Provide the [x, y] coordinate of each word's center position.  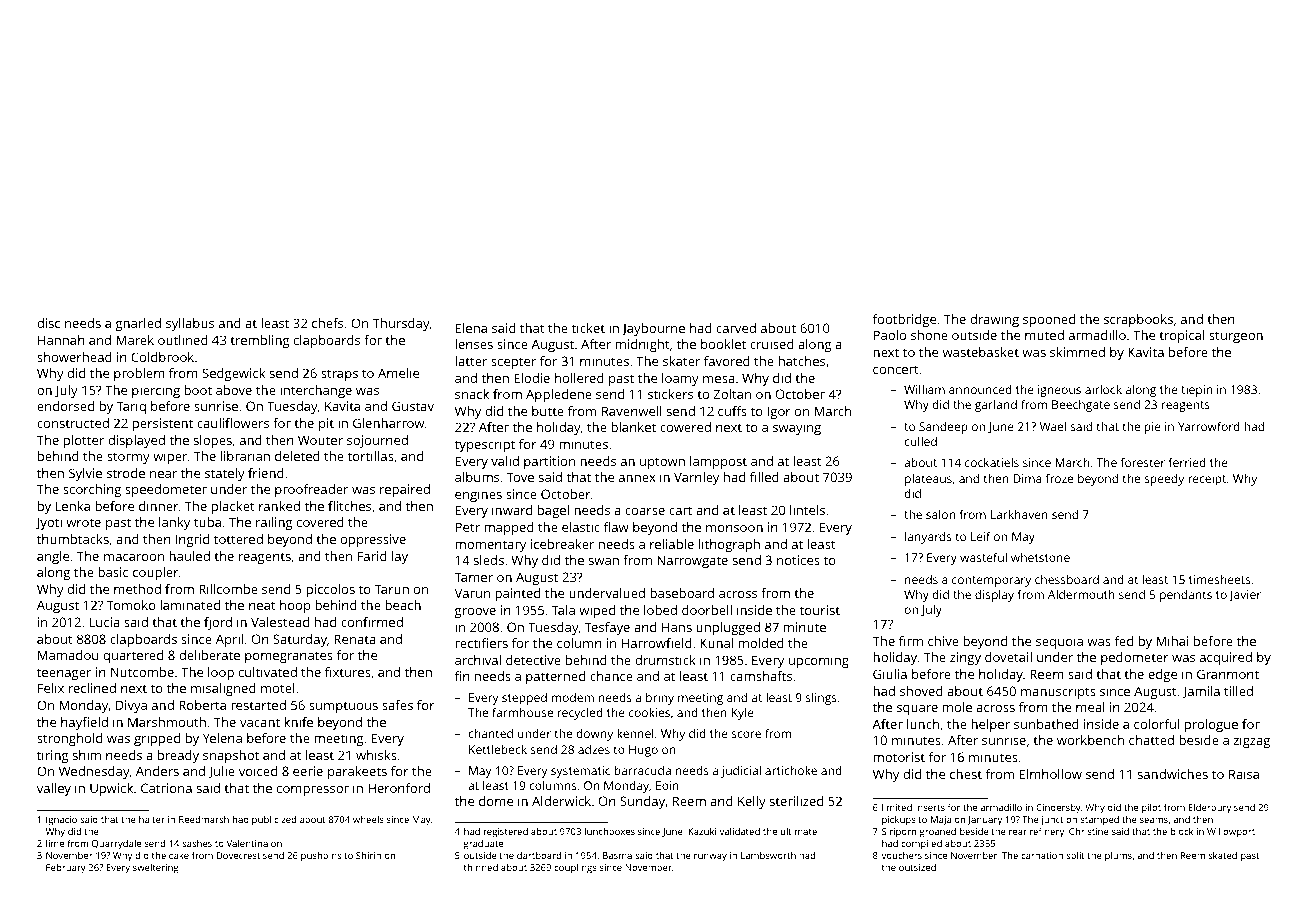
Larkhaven [1019, 514]
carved [736, 328]
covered [320, 522]
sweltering [156, 869]
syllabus [190, 324]
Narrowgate [692, 561]
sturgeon [1236, 337]
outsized [917, 867]
